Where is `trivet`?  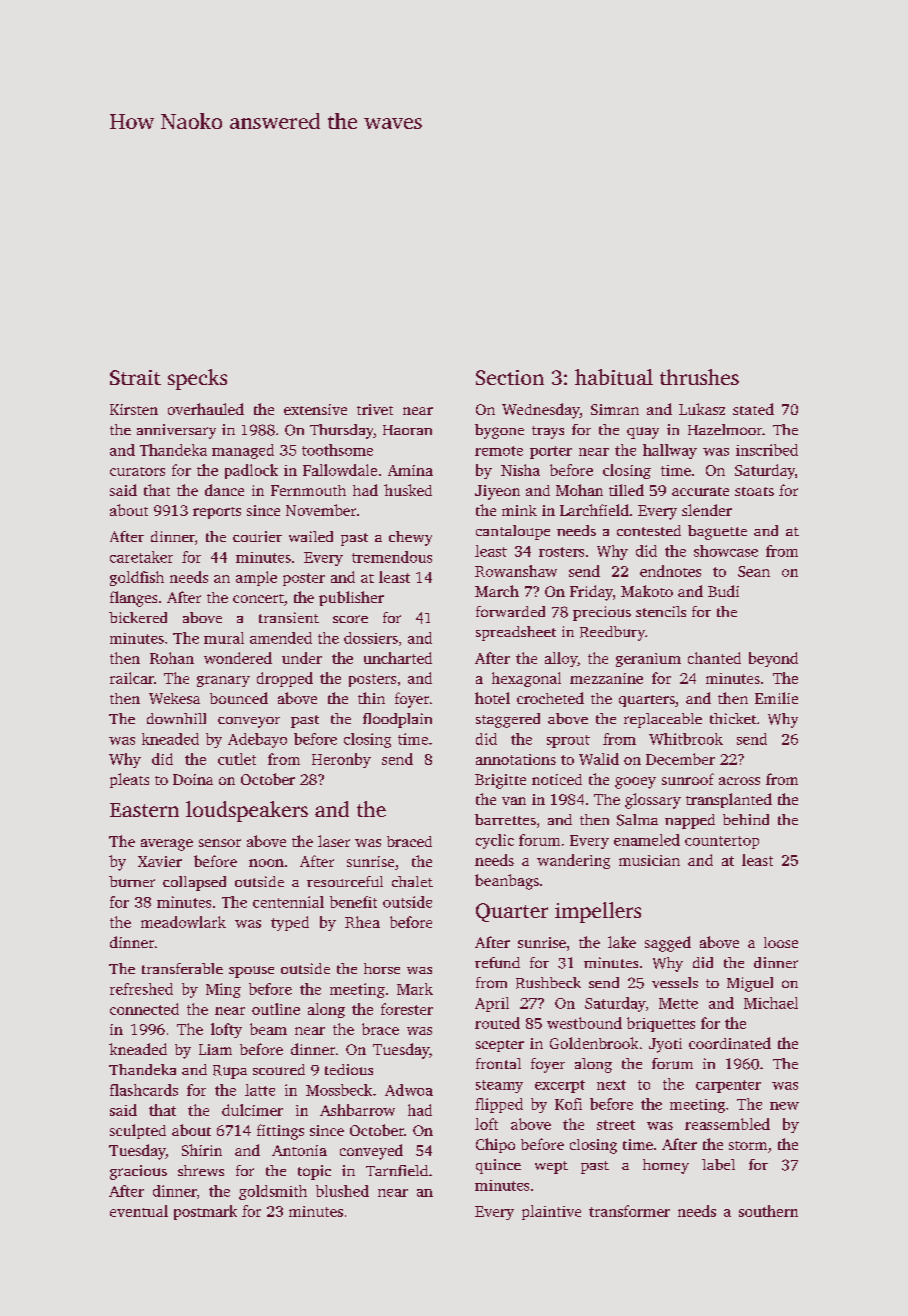 trivet is located at coordinates (375, 409).
